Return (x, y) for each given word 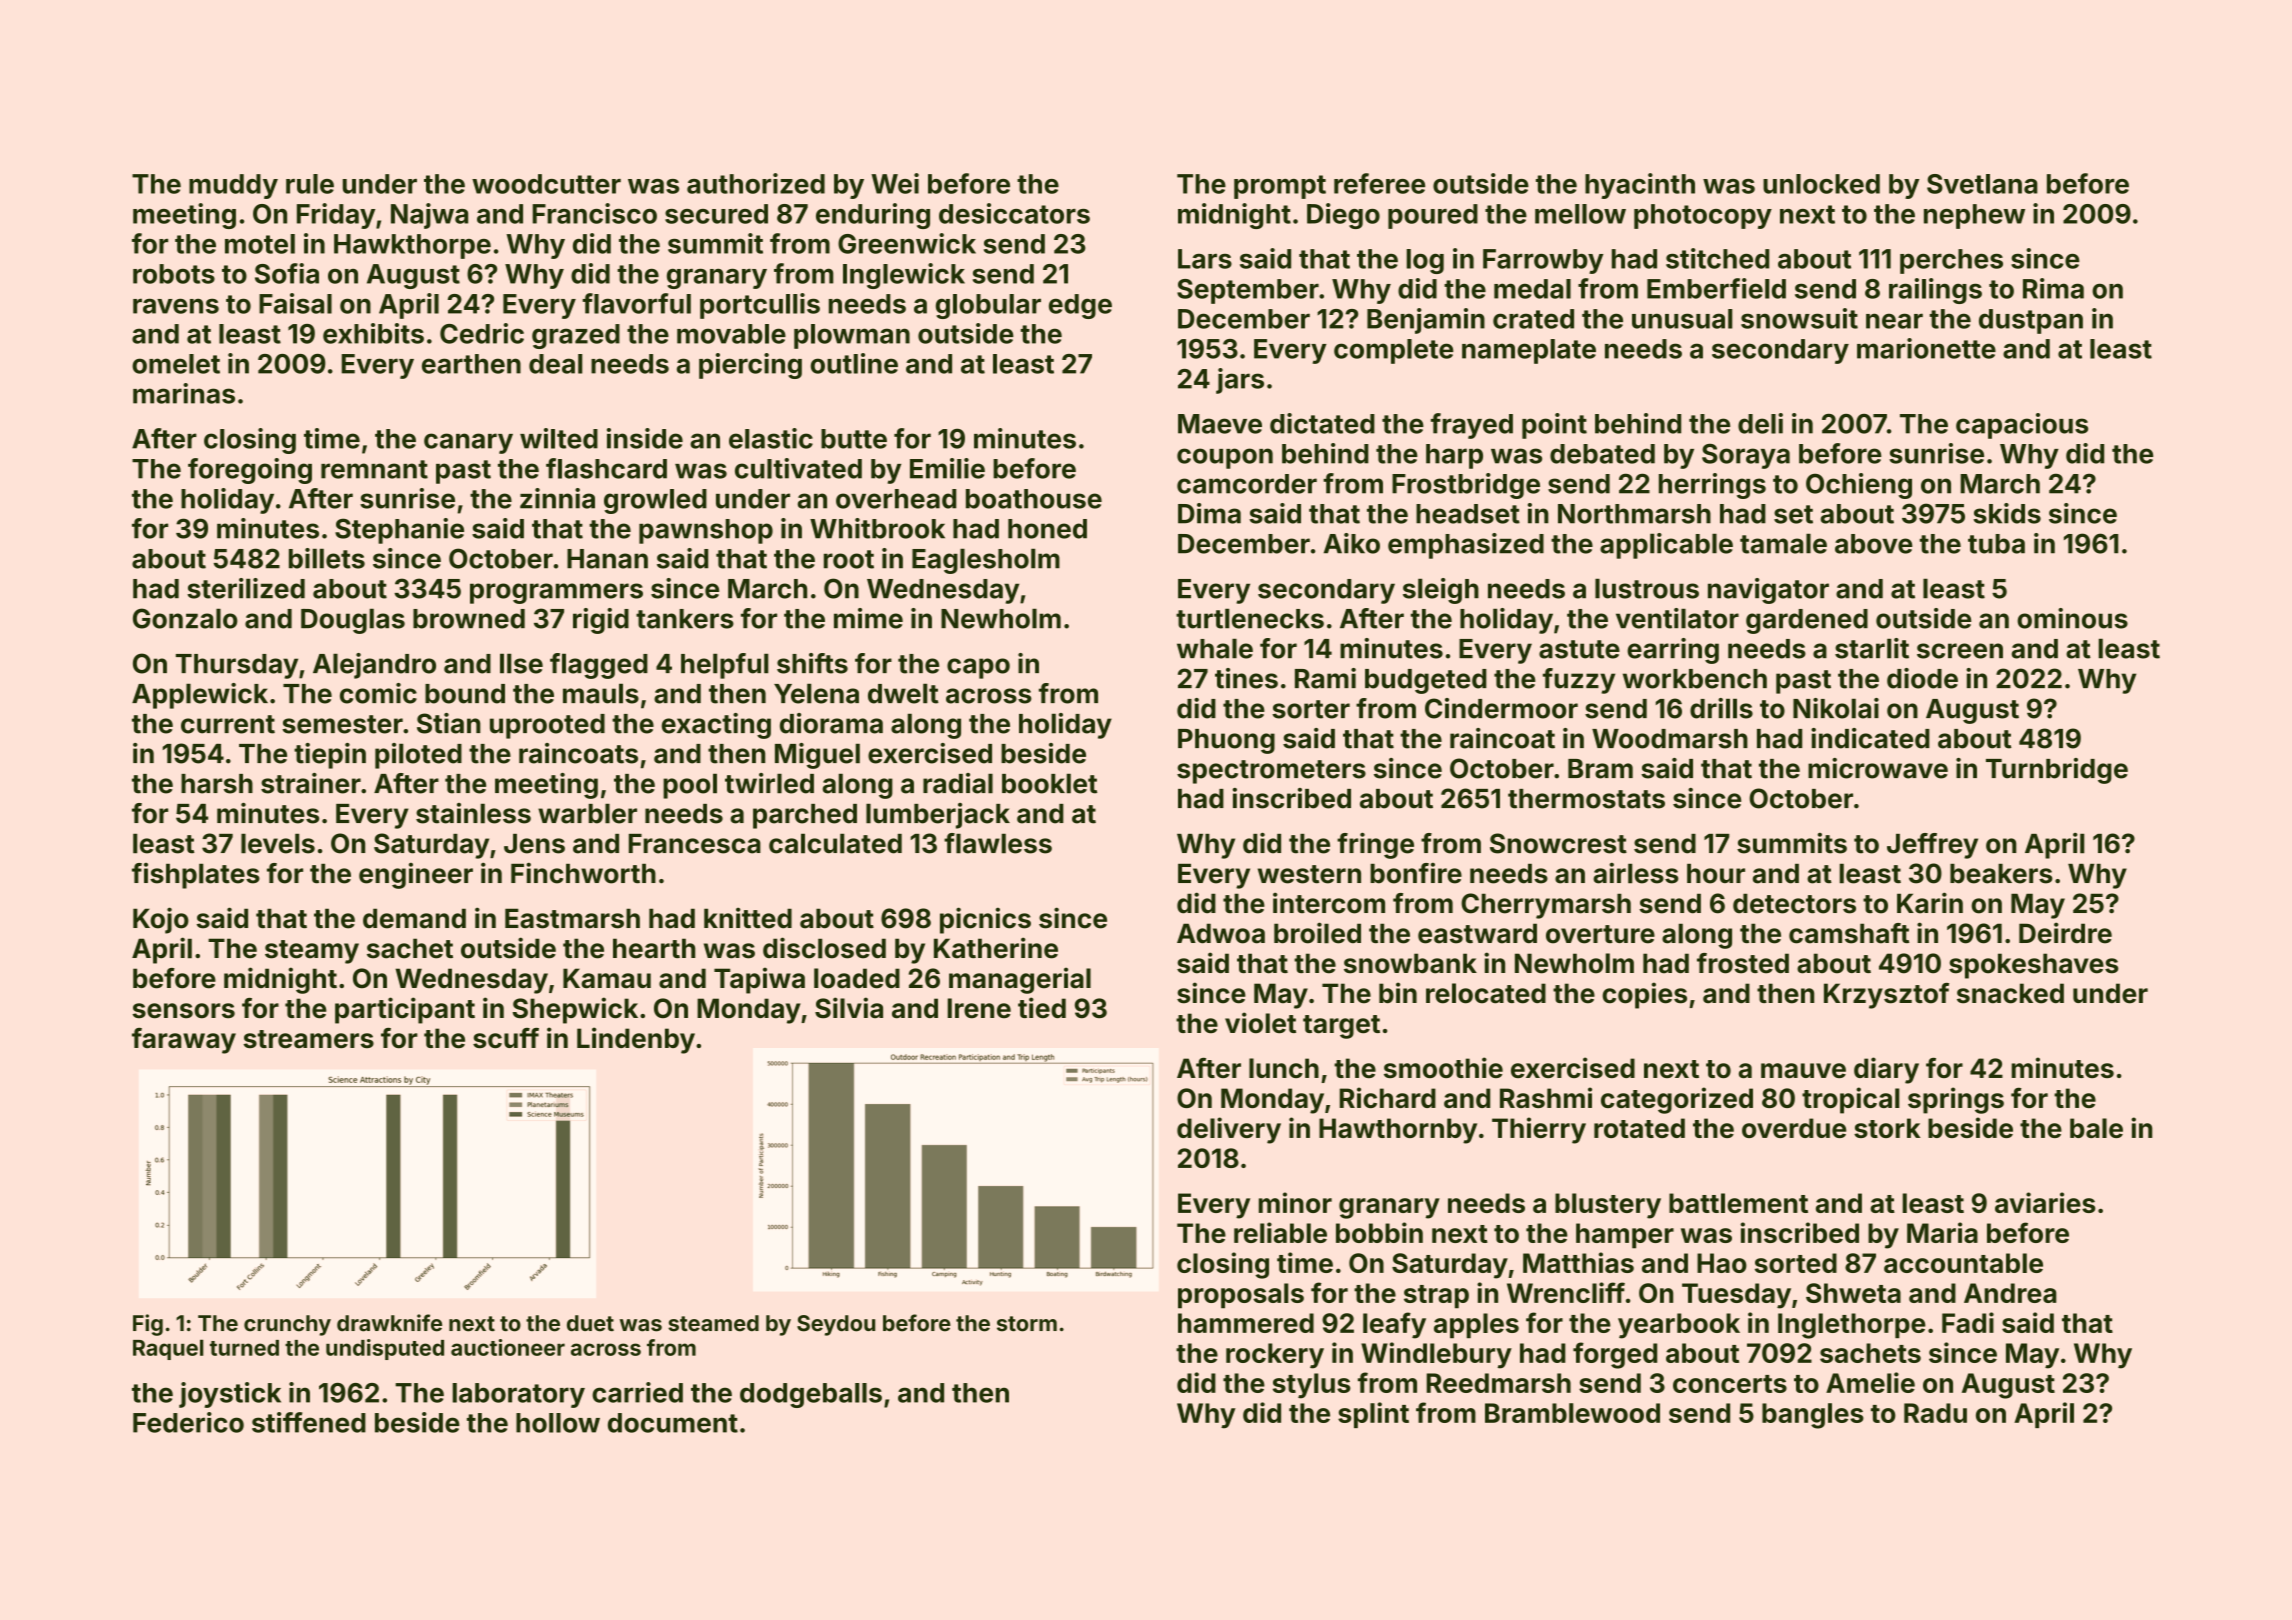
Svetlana (1982, 184)
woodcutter (546, 184)
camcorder (1247, 484)
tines (1246, 678)
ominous (2072, 618)
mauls (601, 694)
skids (2007, 513)
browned (469, 619)
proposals (1241, 1296)
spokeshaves (2034, 966)
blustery (1608, 1206)
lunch (1284, 1068)
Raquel (168, 1350)
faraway (184, 1041)
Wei (895, 183)
